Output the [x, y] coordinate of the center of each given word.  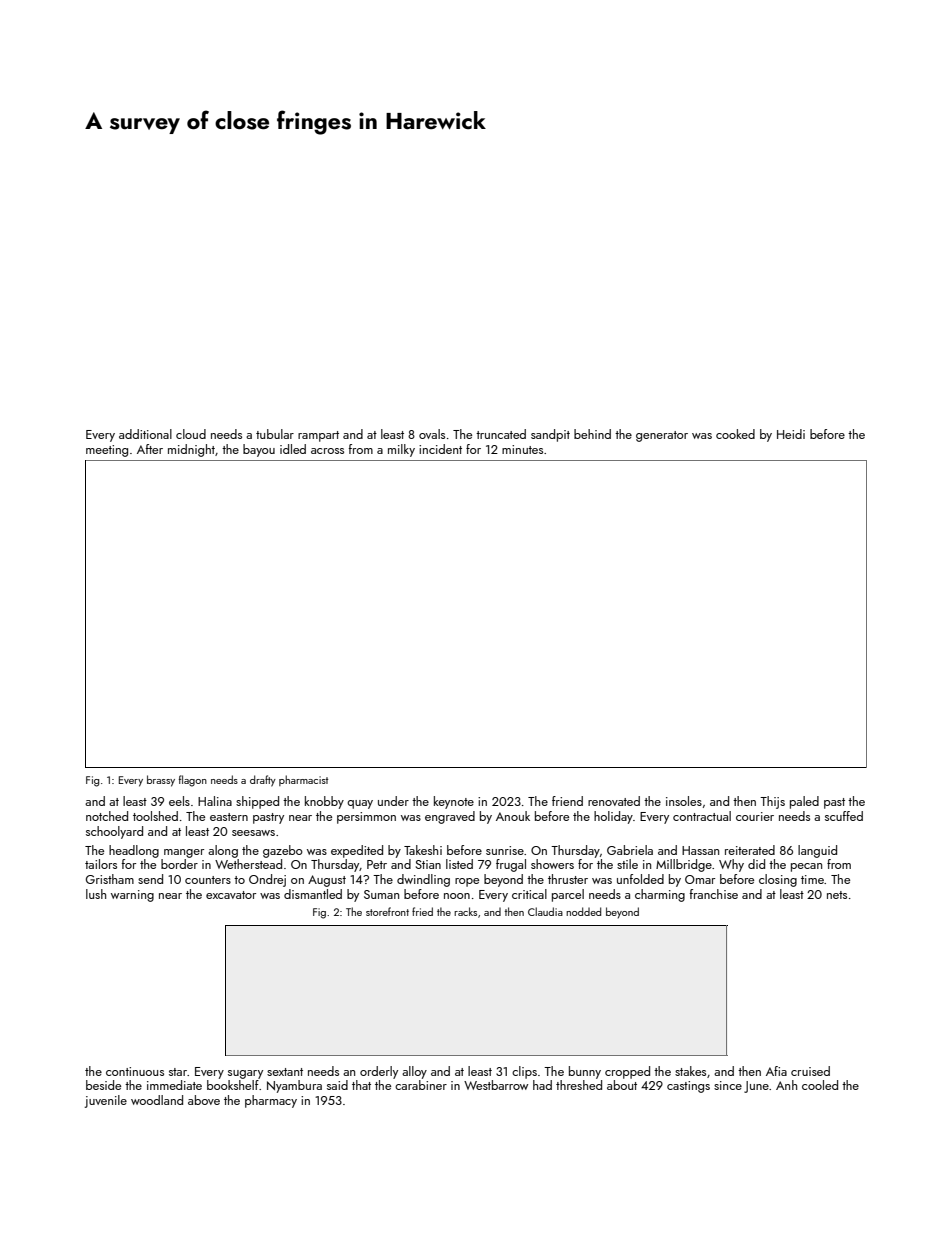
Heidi [791, 434]
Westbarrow [496, 1085]
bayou [259, 450]
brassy [161, 781]
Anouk [513, 816]
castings [688, 1087]
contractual [702, 816]
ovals [432, 434]
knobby [324, 802]
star [178, 1072]
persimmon [366, 818]
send [150, 879]
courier [755, 816]
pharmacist [303, 780]
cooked [735, 434]
